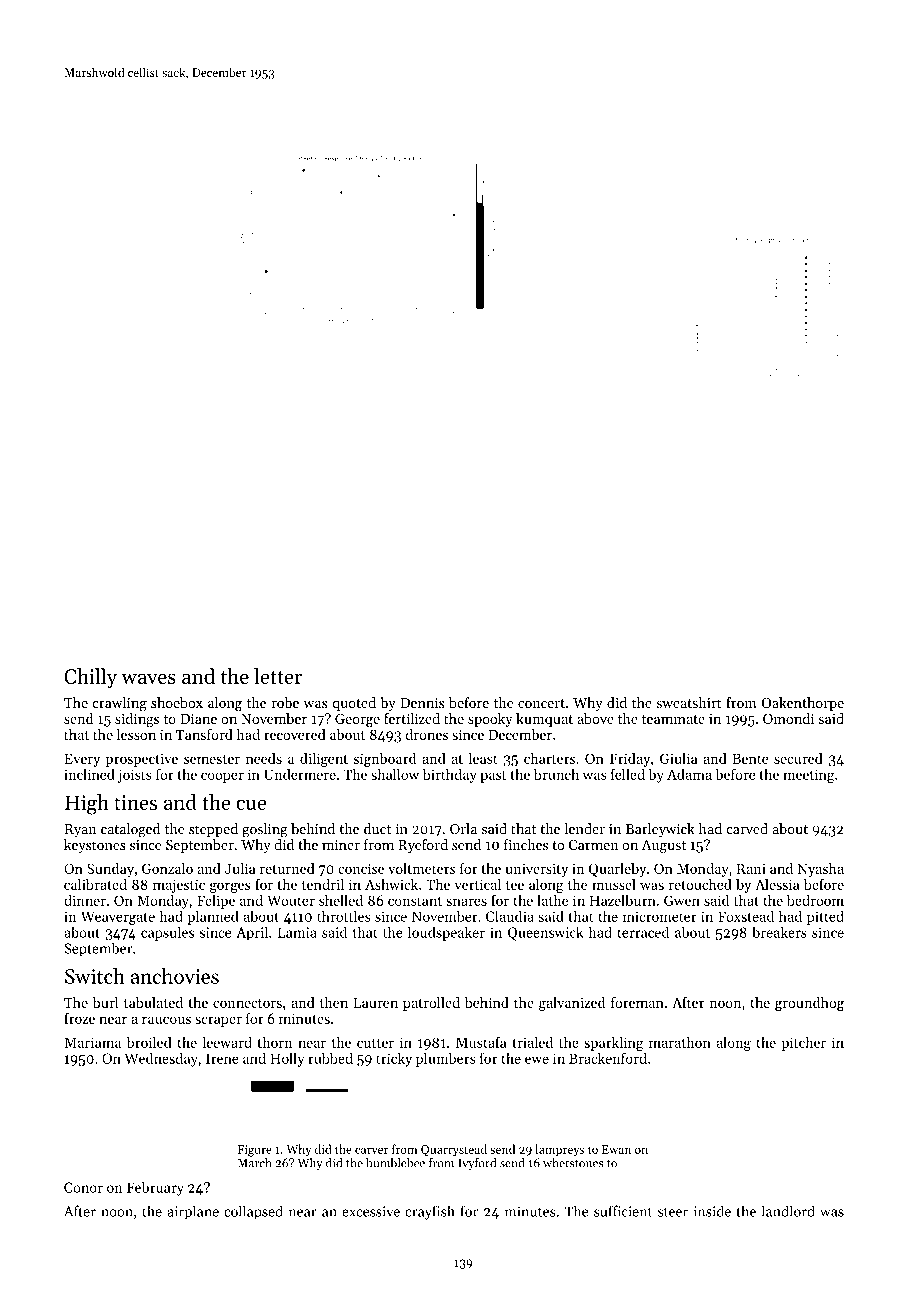 Image resolution: width=908 pixels, height=1316 pixels. Describe the element at coordinates (533, 1042) in the screenshot. I see `trialed` at that location.
